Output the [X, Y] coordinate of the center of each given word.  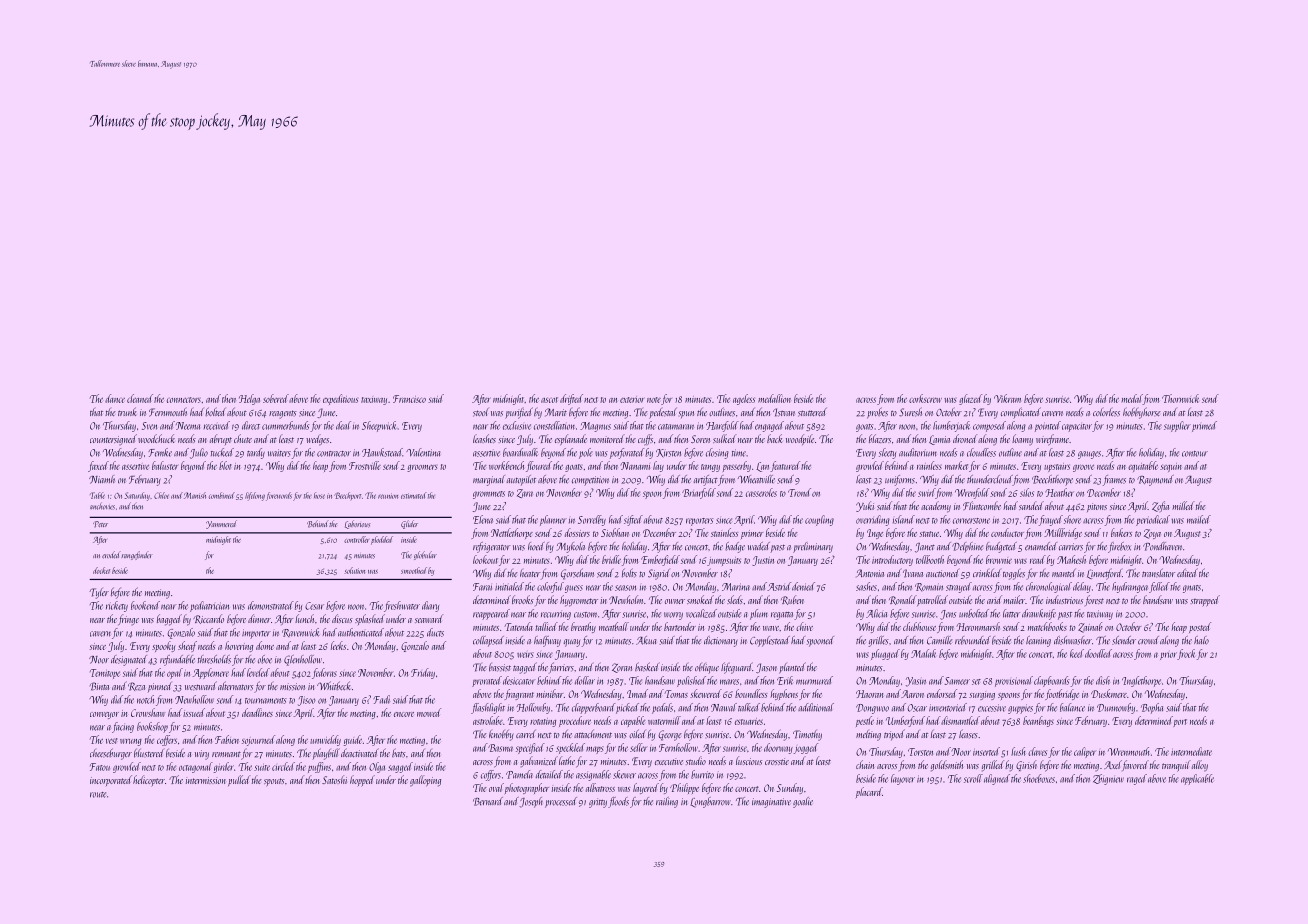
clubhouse [919, 626]
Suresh [910, 412]
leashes [484, 438]
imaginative [771, 803]
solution [355, 570]
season [625, 588]
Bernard [488, 801]
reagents [283, 414]
